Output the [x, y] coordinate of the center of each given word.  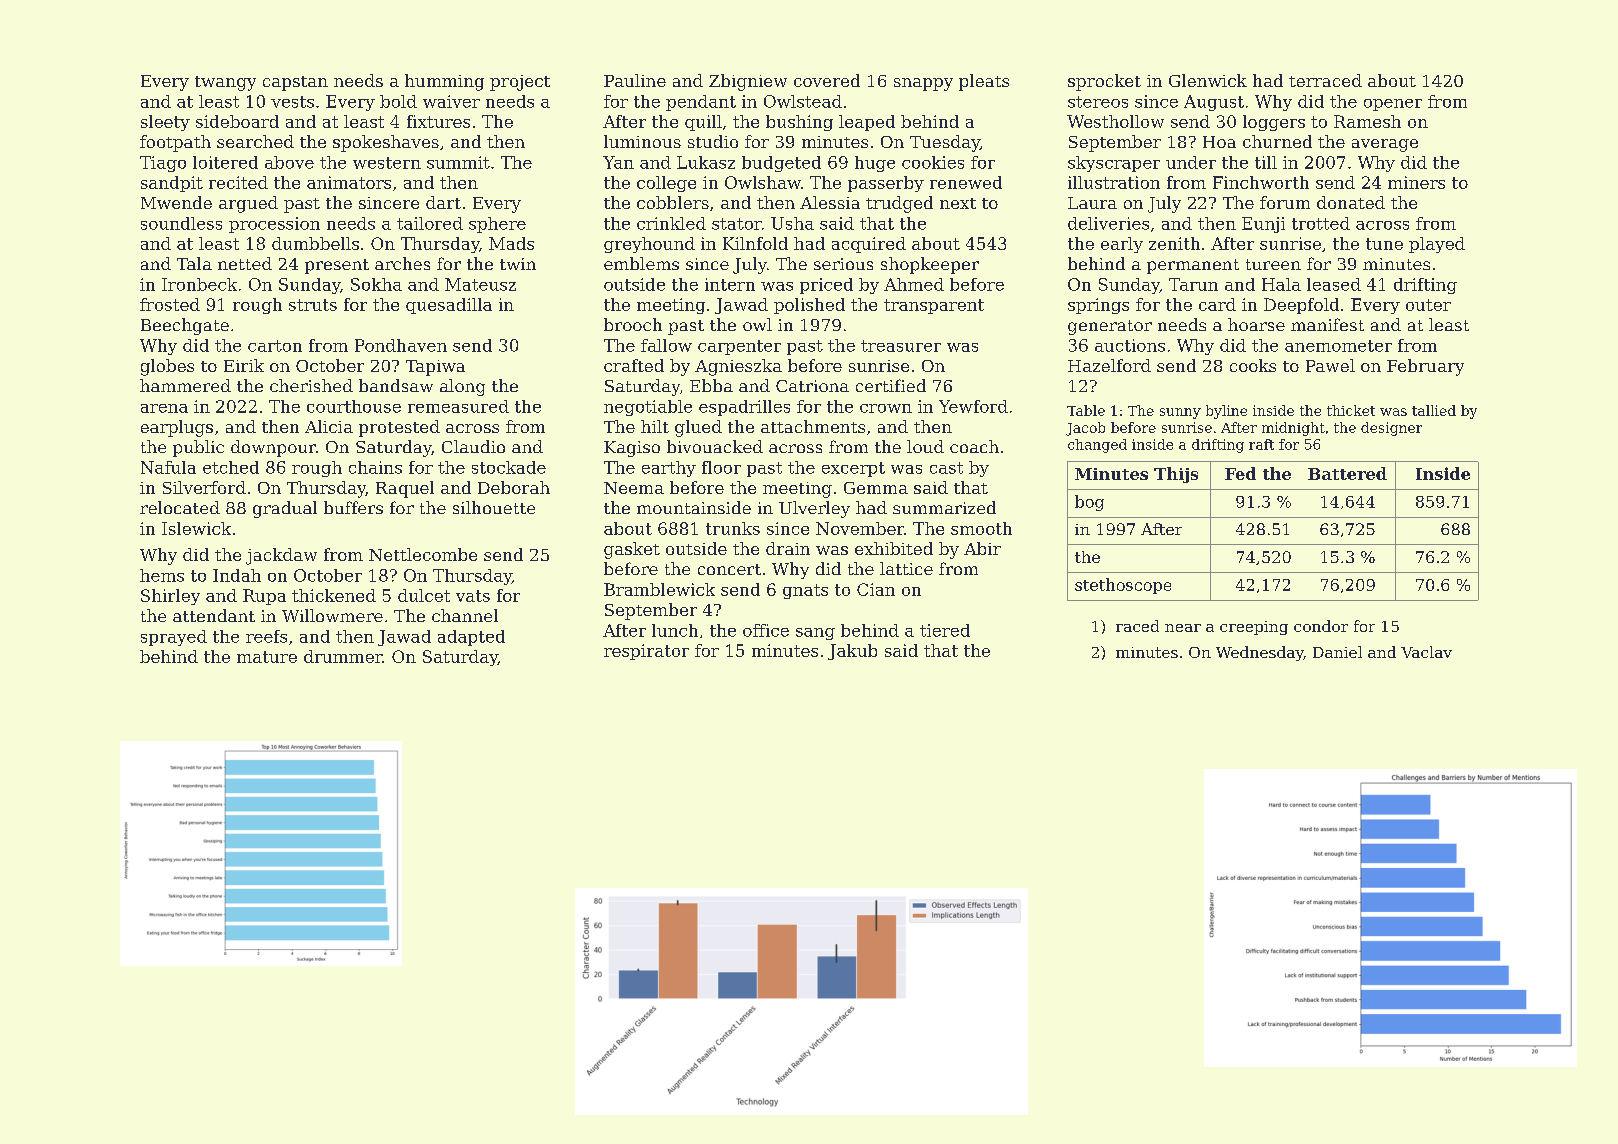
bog [1089, 503]
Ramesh [1367, 121]
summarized [944, 507]
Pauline [635, 80]
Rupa [264, 597]
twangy [225, 83]
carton [275, 346]
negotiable [648, 408]
